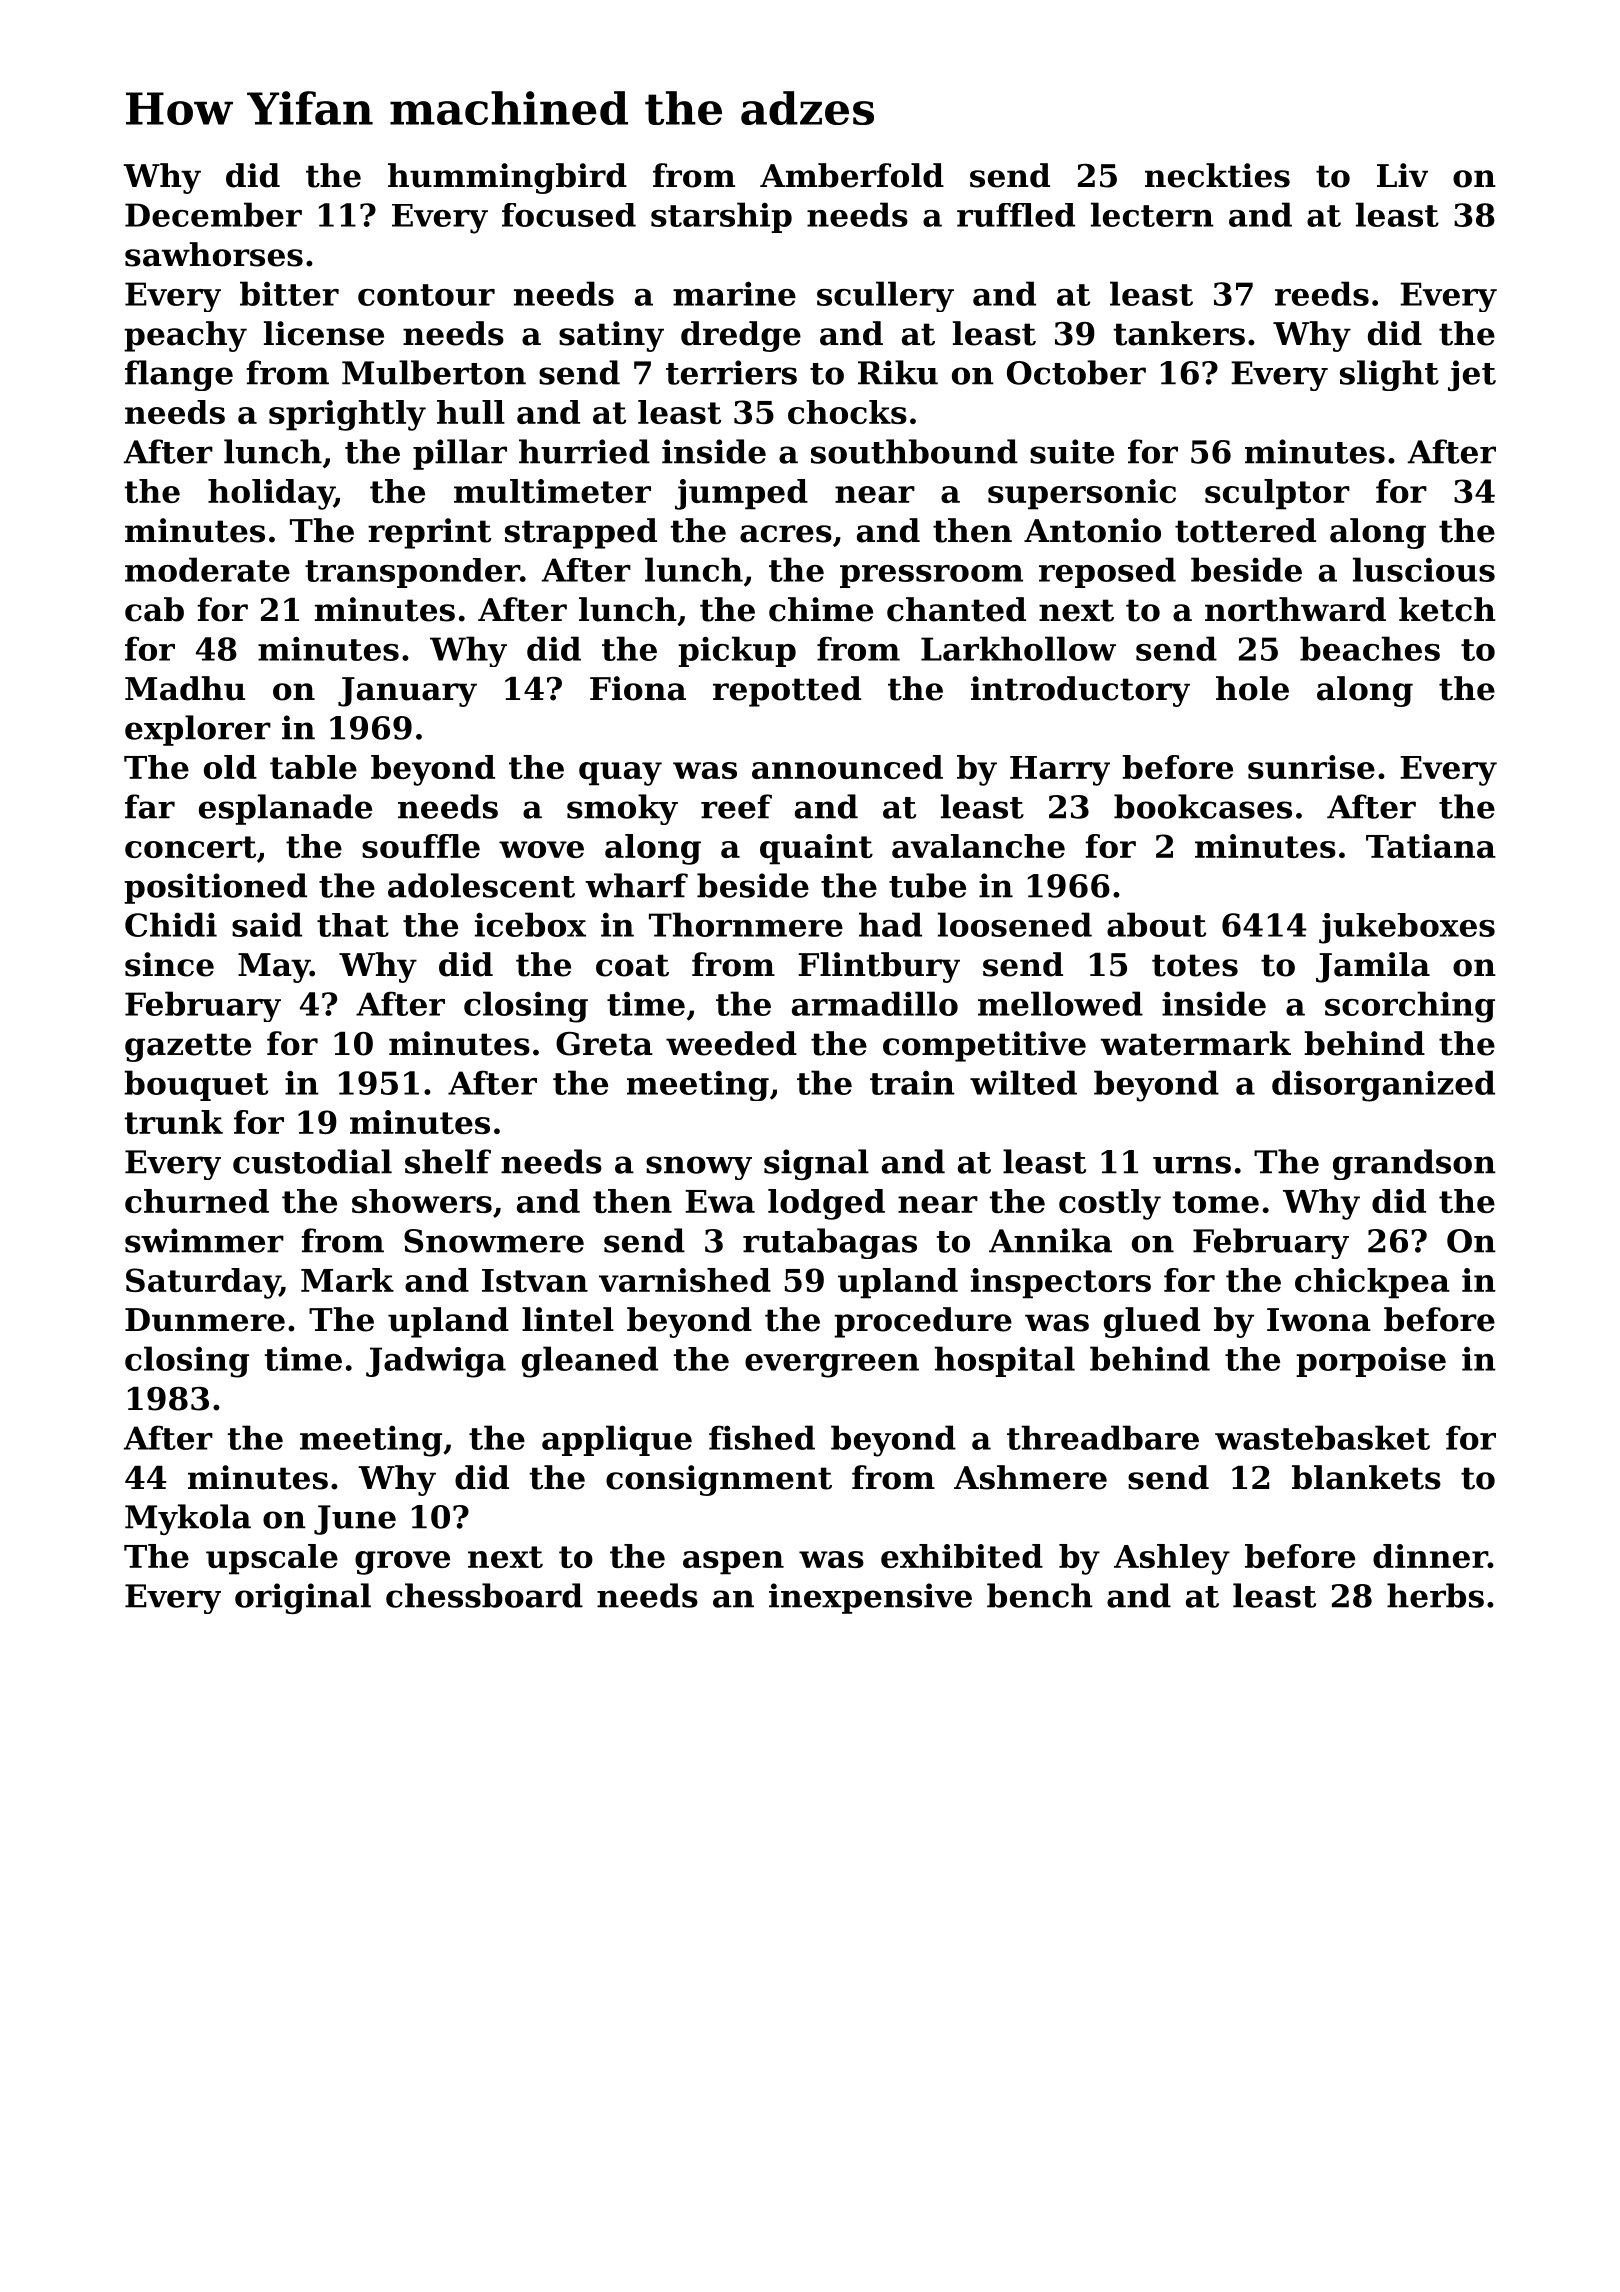  I want to click on cab, so click(154, 609).
